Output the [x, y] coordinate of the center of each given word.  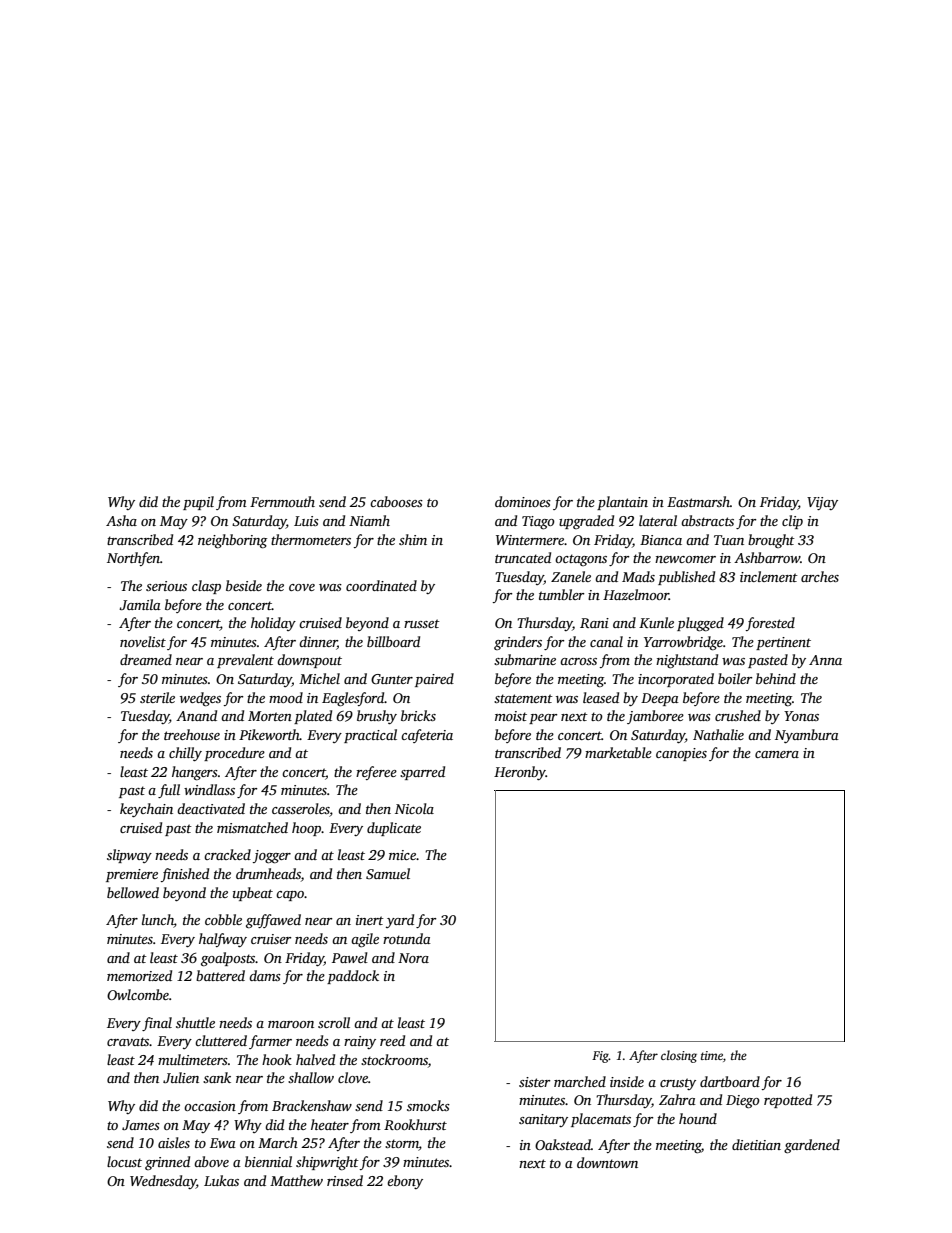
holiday [273, 624]
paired [434, 680]
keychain [146, 810]
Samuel [388, 873]
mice [402, 855]
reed [392, 1040]
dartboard [730, 1081]
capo [290, 896]
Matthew [296, 1180]
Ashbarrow [767, 557]
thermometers [311, 539]
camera [777, 754]
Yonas [801, 716]
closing [679, 1056]
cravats [128, 1041]
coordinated [381, 585]
